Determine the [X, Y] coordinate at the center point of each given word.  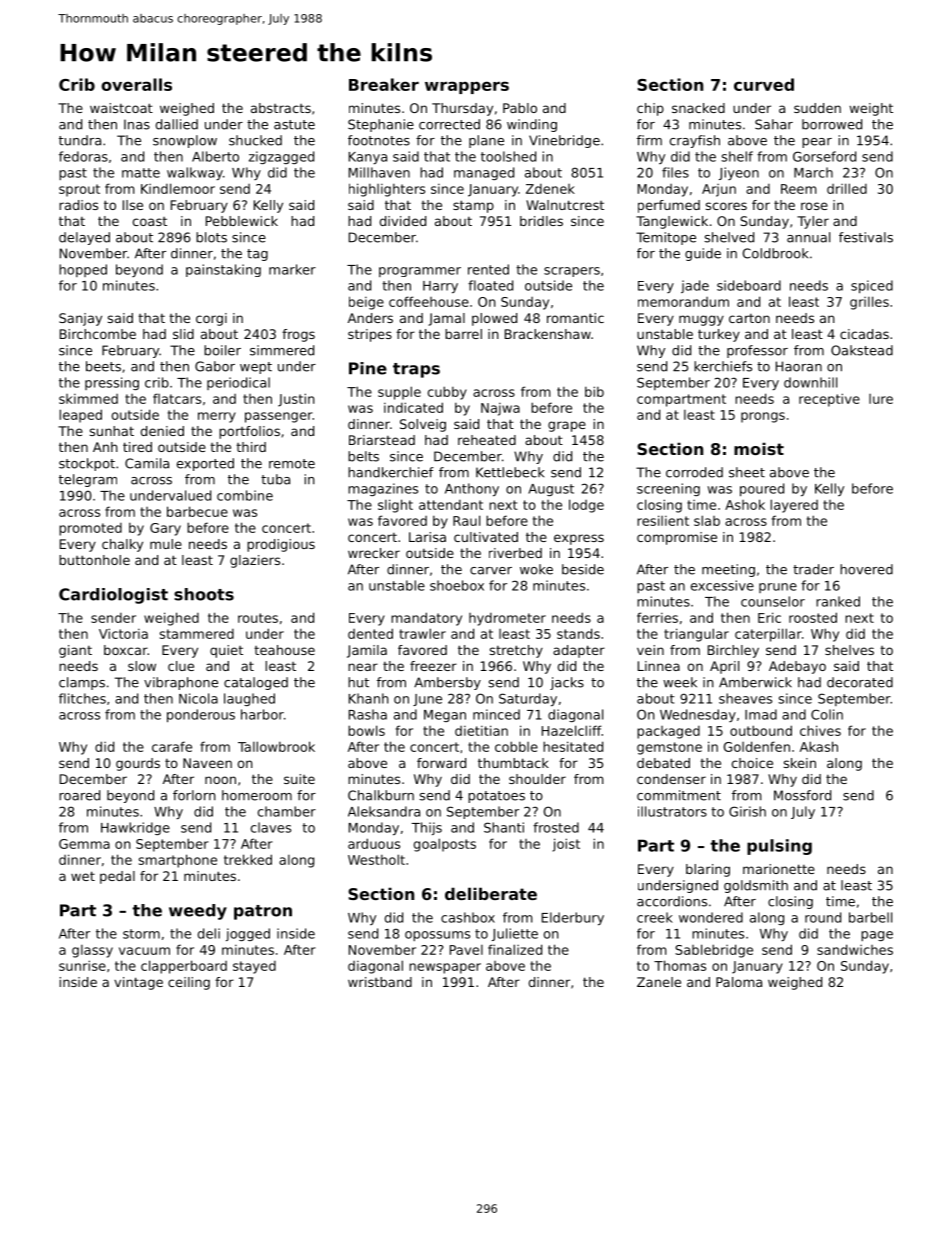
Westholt [376, 859]
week [680, 682]
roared [79, 795]
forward [441, 763]
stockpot [87, 464]
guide [703, 254]
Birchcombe [98, 334]
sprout [79, 190]
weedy [198, 912]
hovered [866, 569]
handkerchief [391, 472]
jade [695, 286]
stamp [473, 206]
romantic [575, 318]
